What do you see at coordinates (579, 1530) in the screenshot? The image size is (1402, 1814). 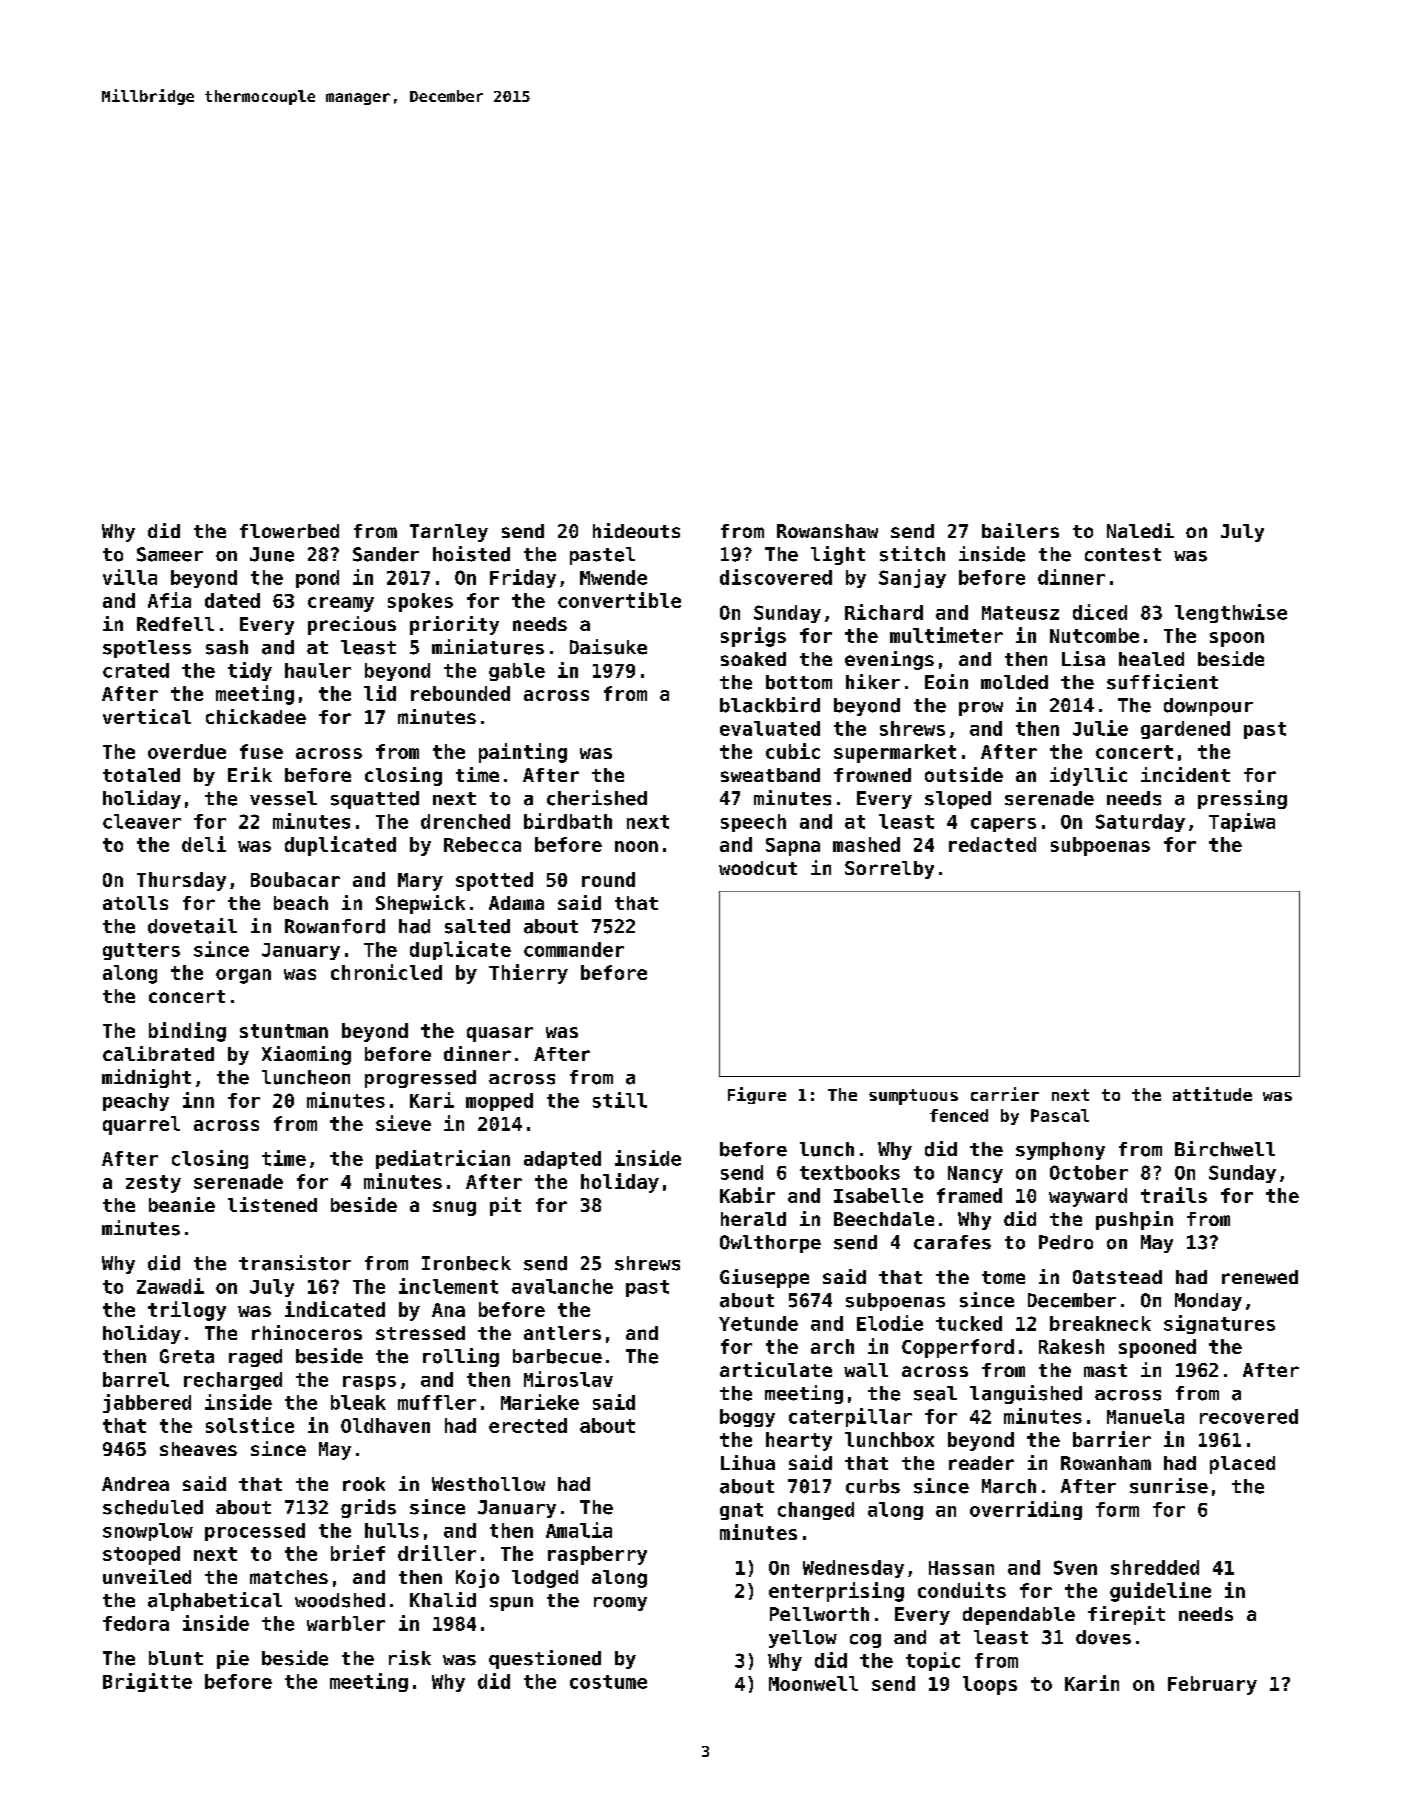 I see `Amalia` at bounding box center [579, 1530].
